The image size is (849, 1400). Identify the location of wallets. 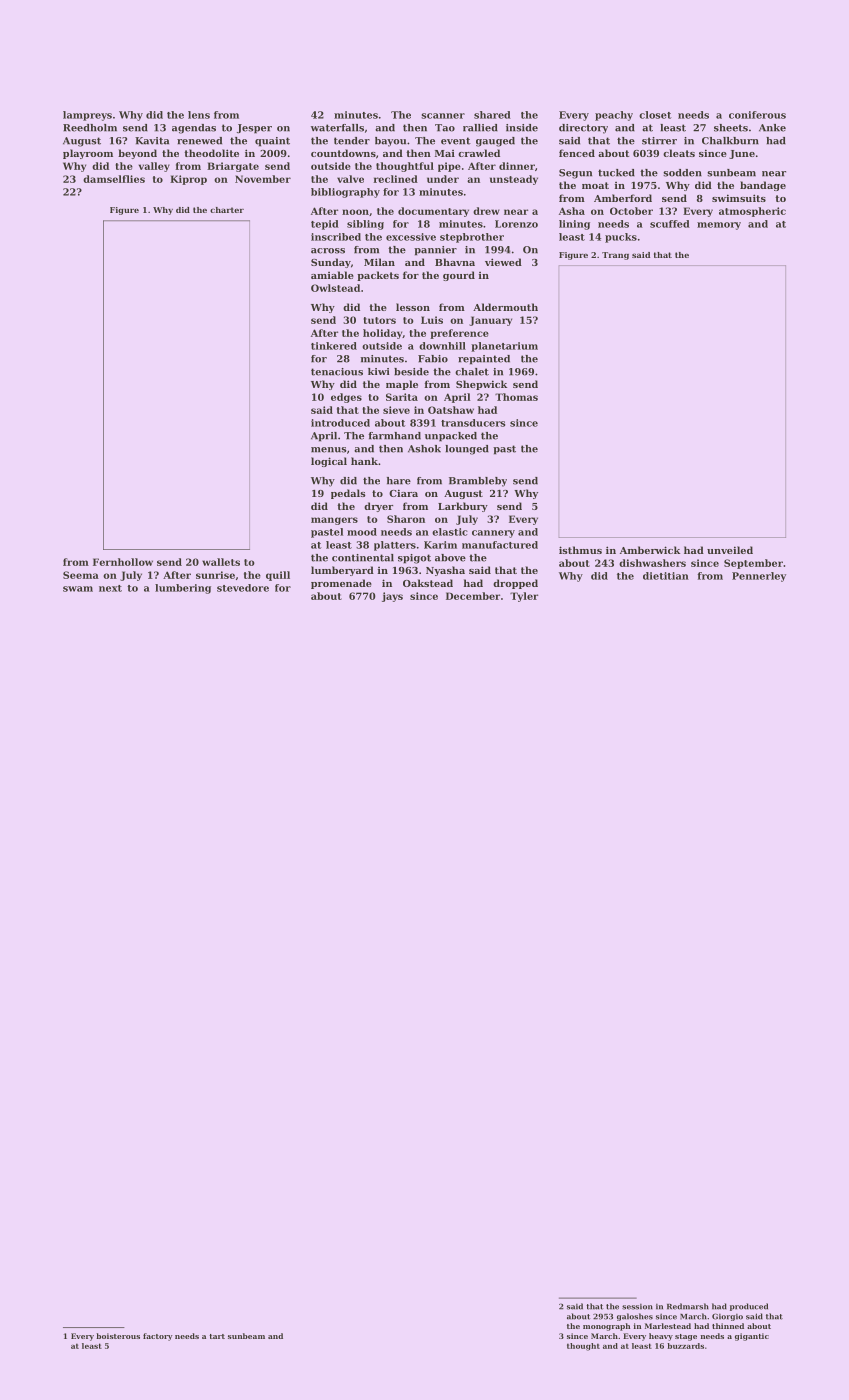
(221, 562).
